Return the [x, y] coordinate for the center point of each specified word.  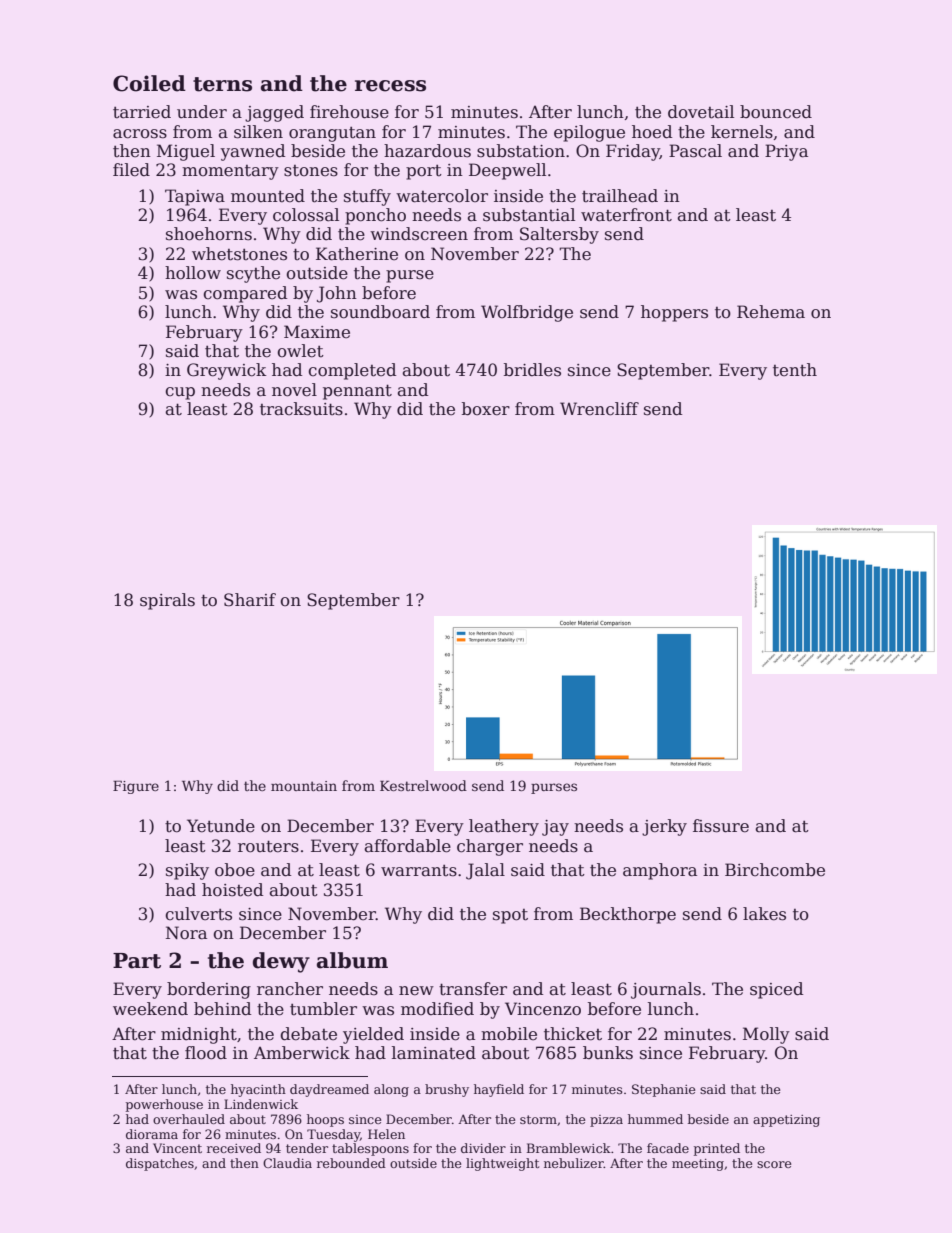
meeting [698, 1165]
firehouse [349, 112]
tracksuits [301, 409]
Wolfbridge [527, 313]
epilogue [589, 133]
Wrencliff [599, 409]
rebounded [351, 1163]
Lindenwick [261, 1104]
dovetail [701, 112]
